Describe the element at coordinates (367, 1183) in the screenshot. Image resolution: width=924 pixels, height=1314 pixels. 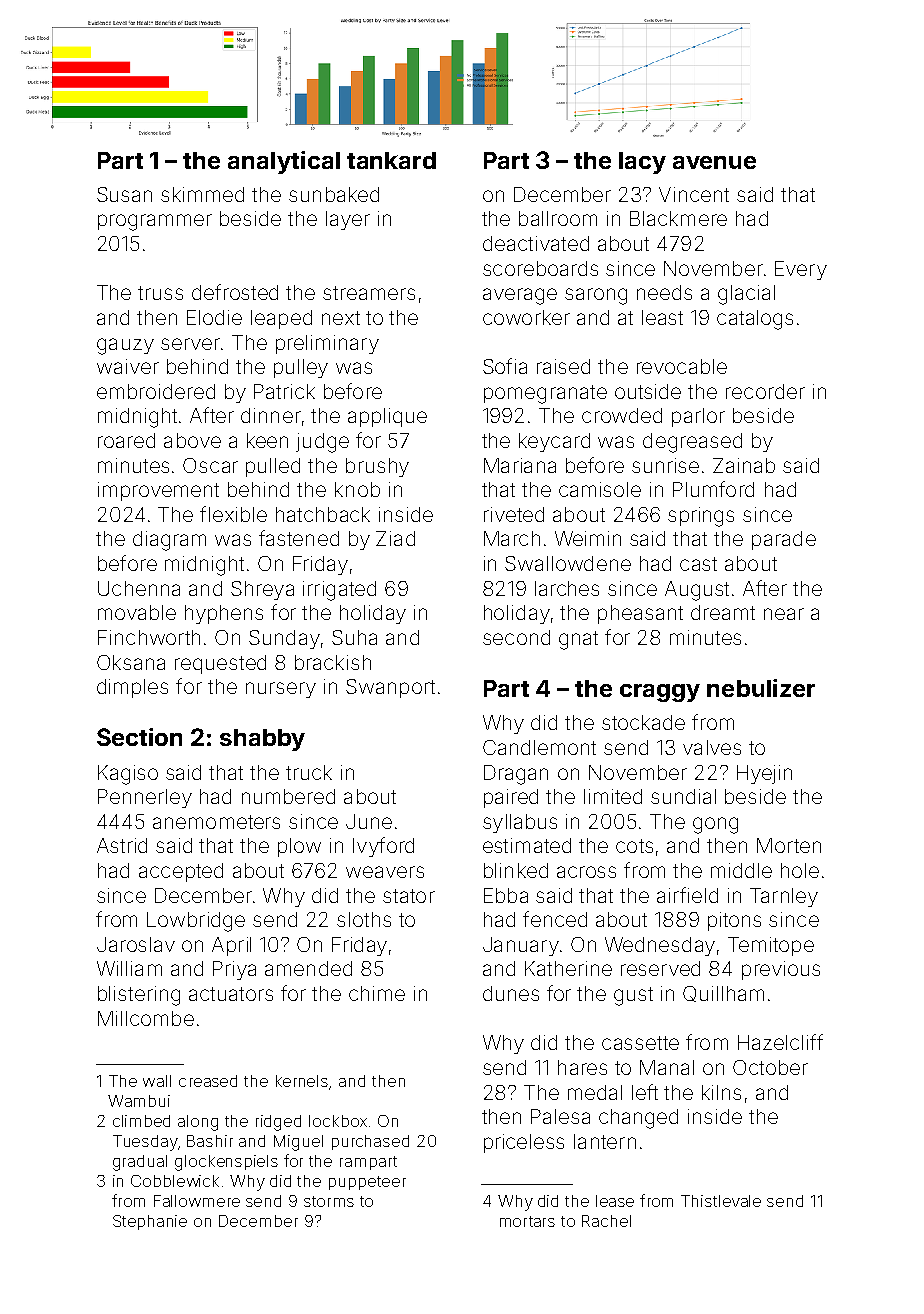
I see `puppeteer` at that location.
